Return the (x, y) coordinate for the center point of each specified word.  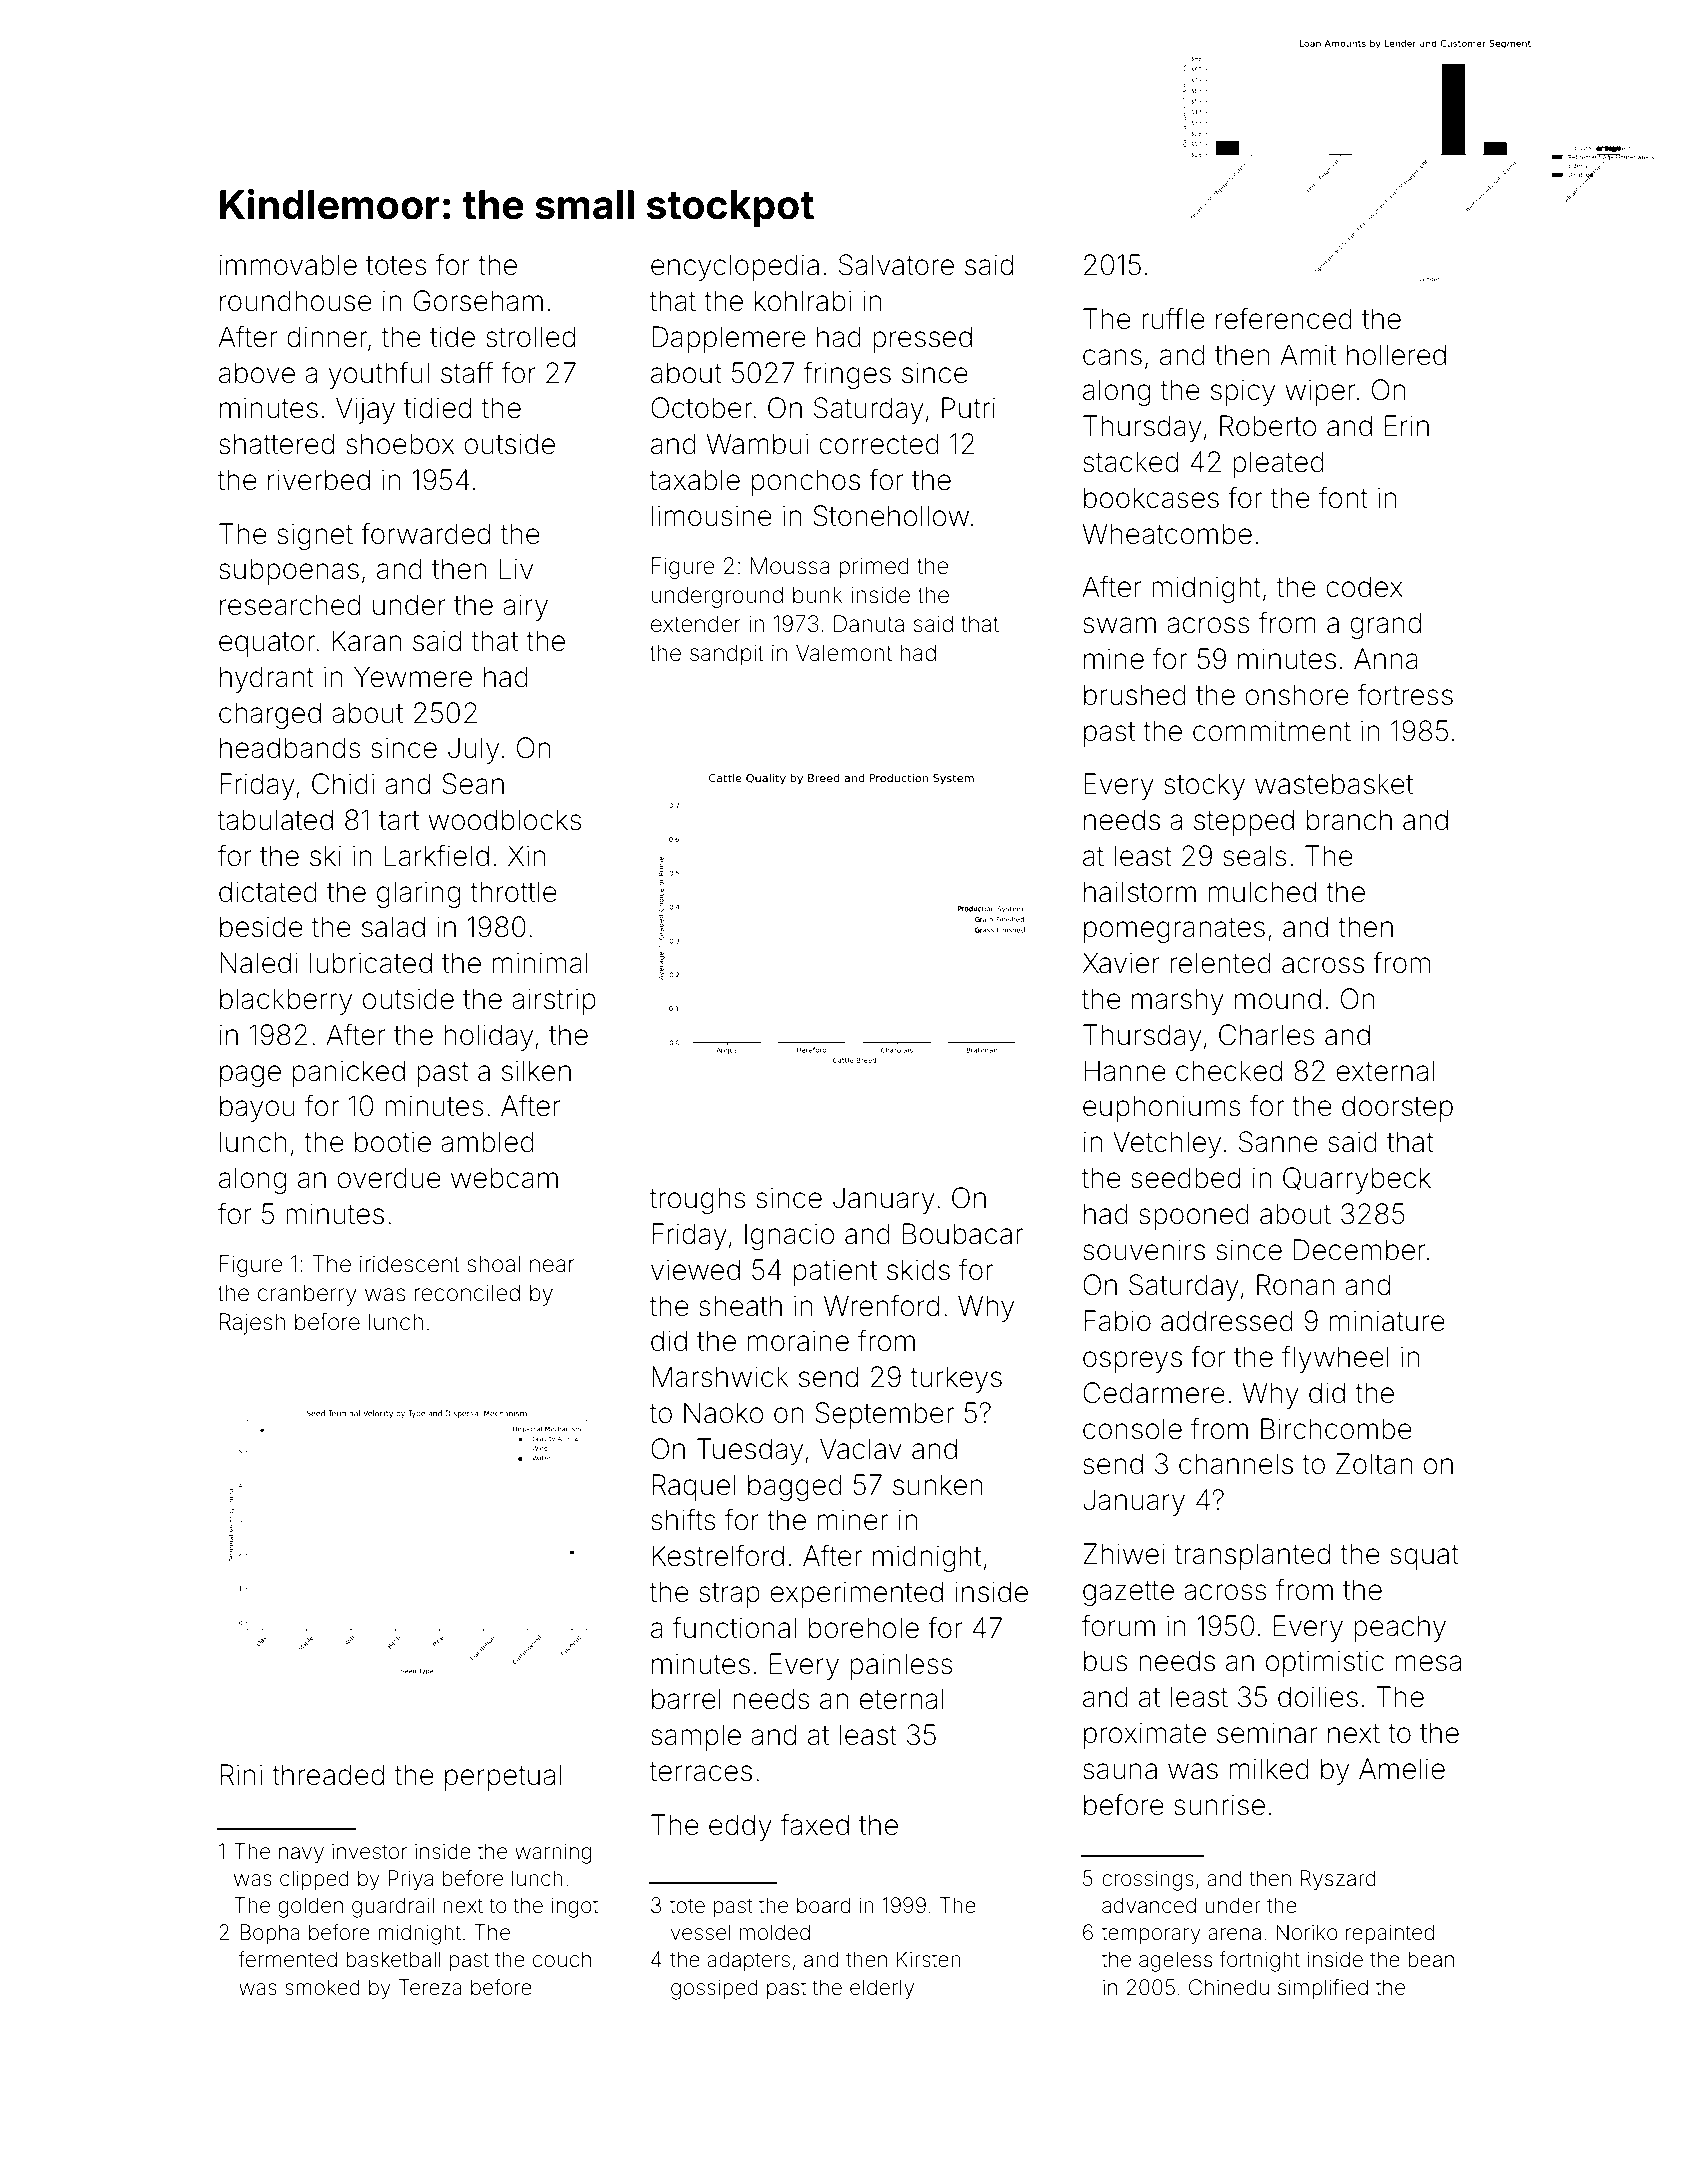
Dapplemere (729, 339)
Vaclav (861, 1449)
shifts (683, 1519)
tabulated (275, 820)
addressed (1227, 1321)
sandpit (727, 655)
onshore (1297, 695)
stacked (1130, 462)
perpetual (503, 1777)
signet (315, 536)
